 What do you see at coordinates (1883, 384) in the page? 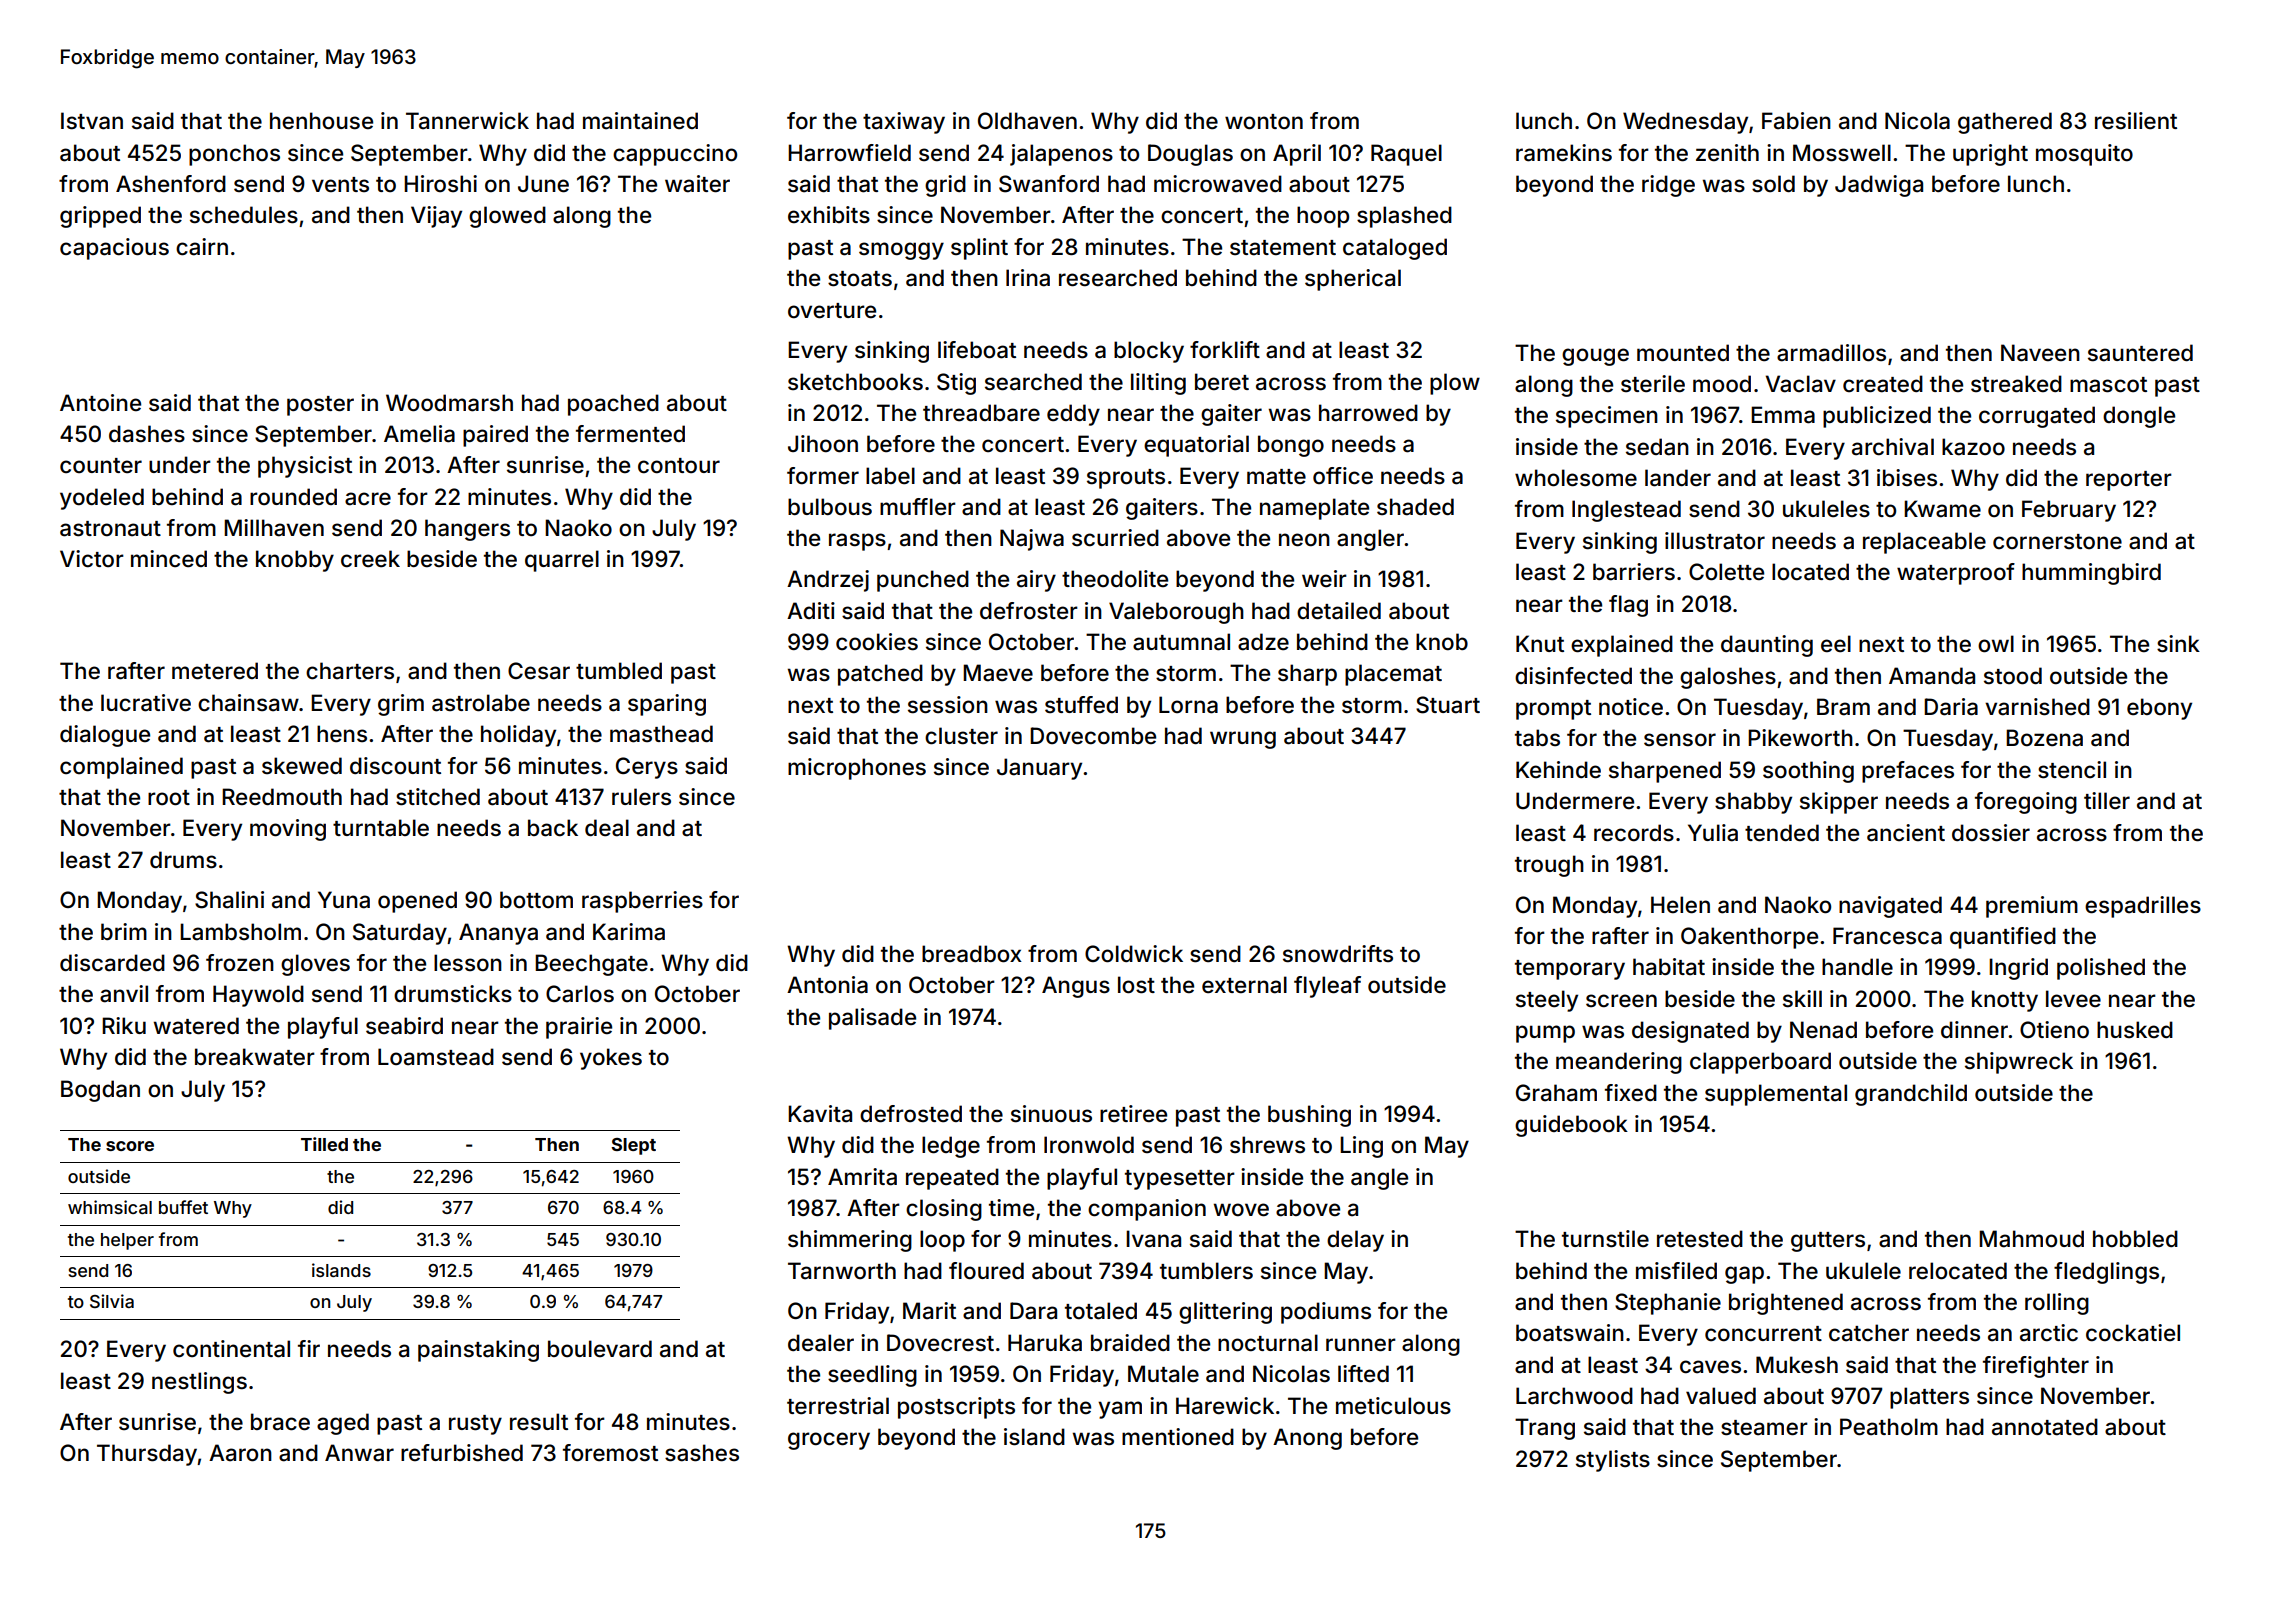
I see `created` at bounding box center [1883, 384].
